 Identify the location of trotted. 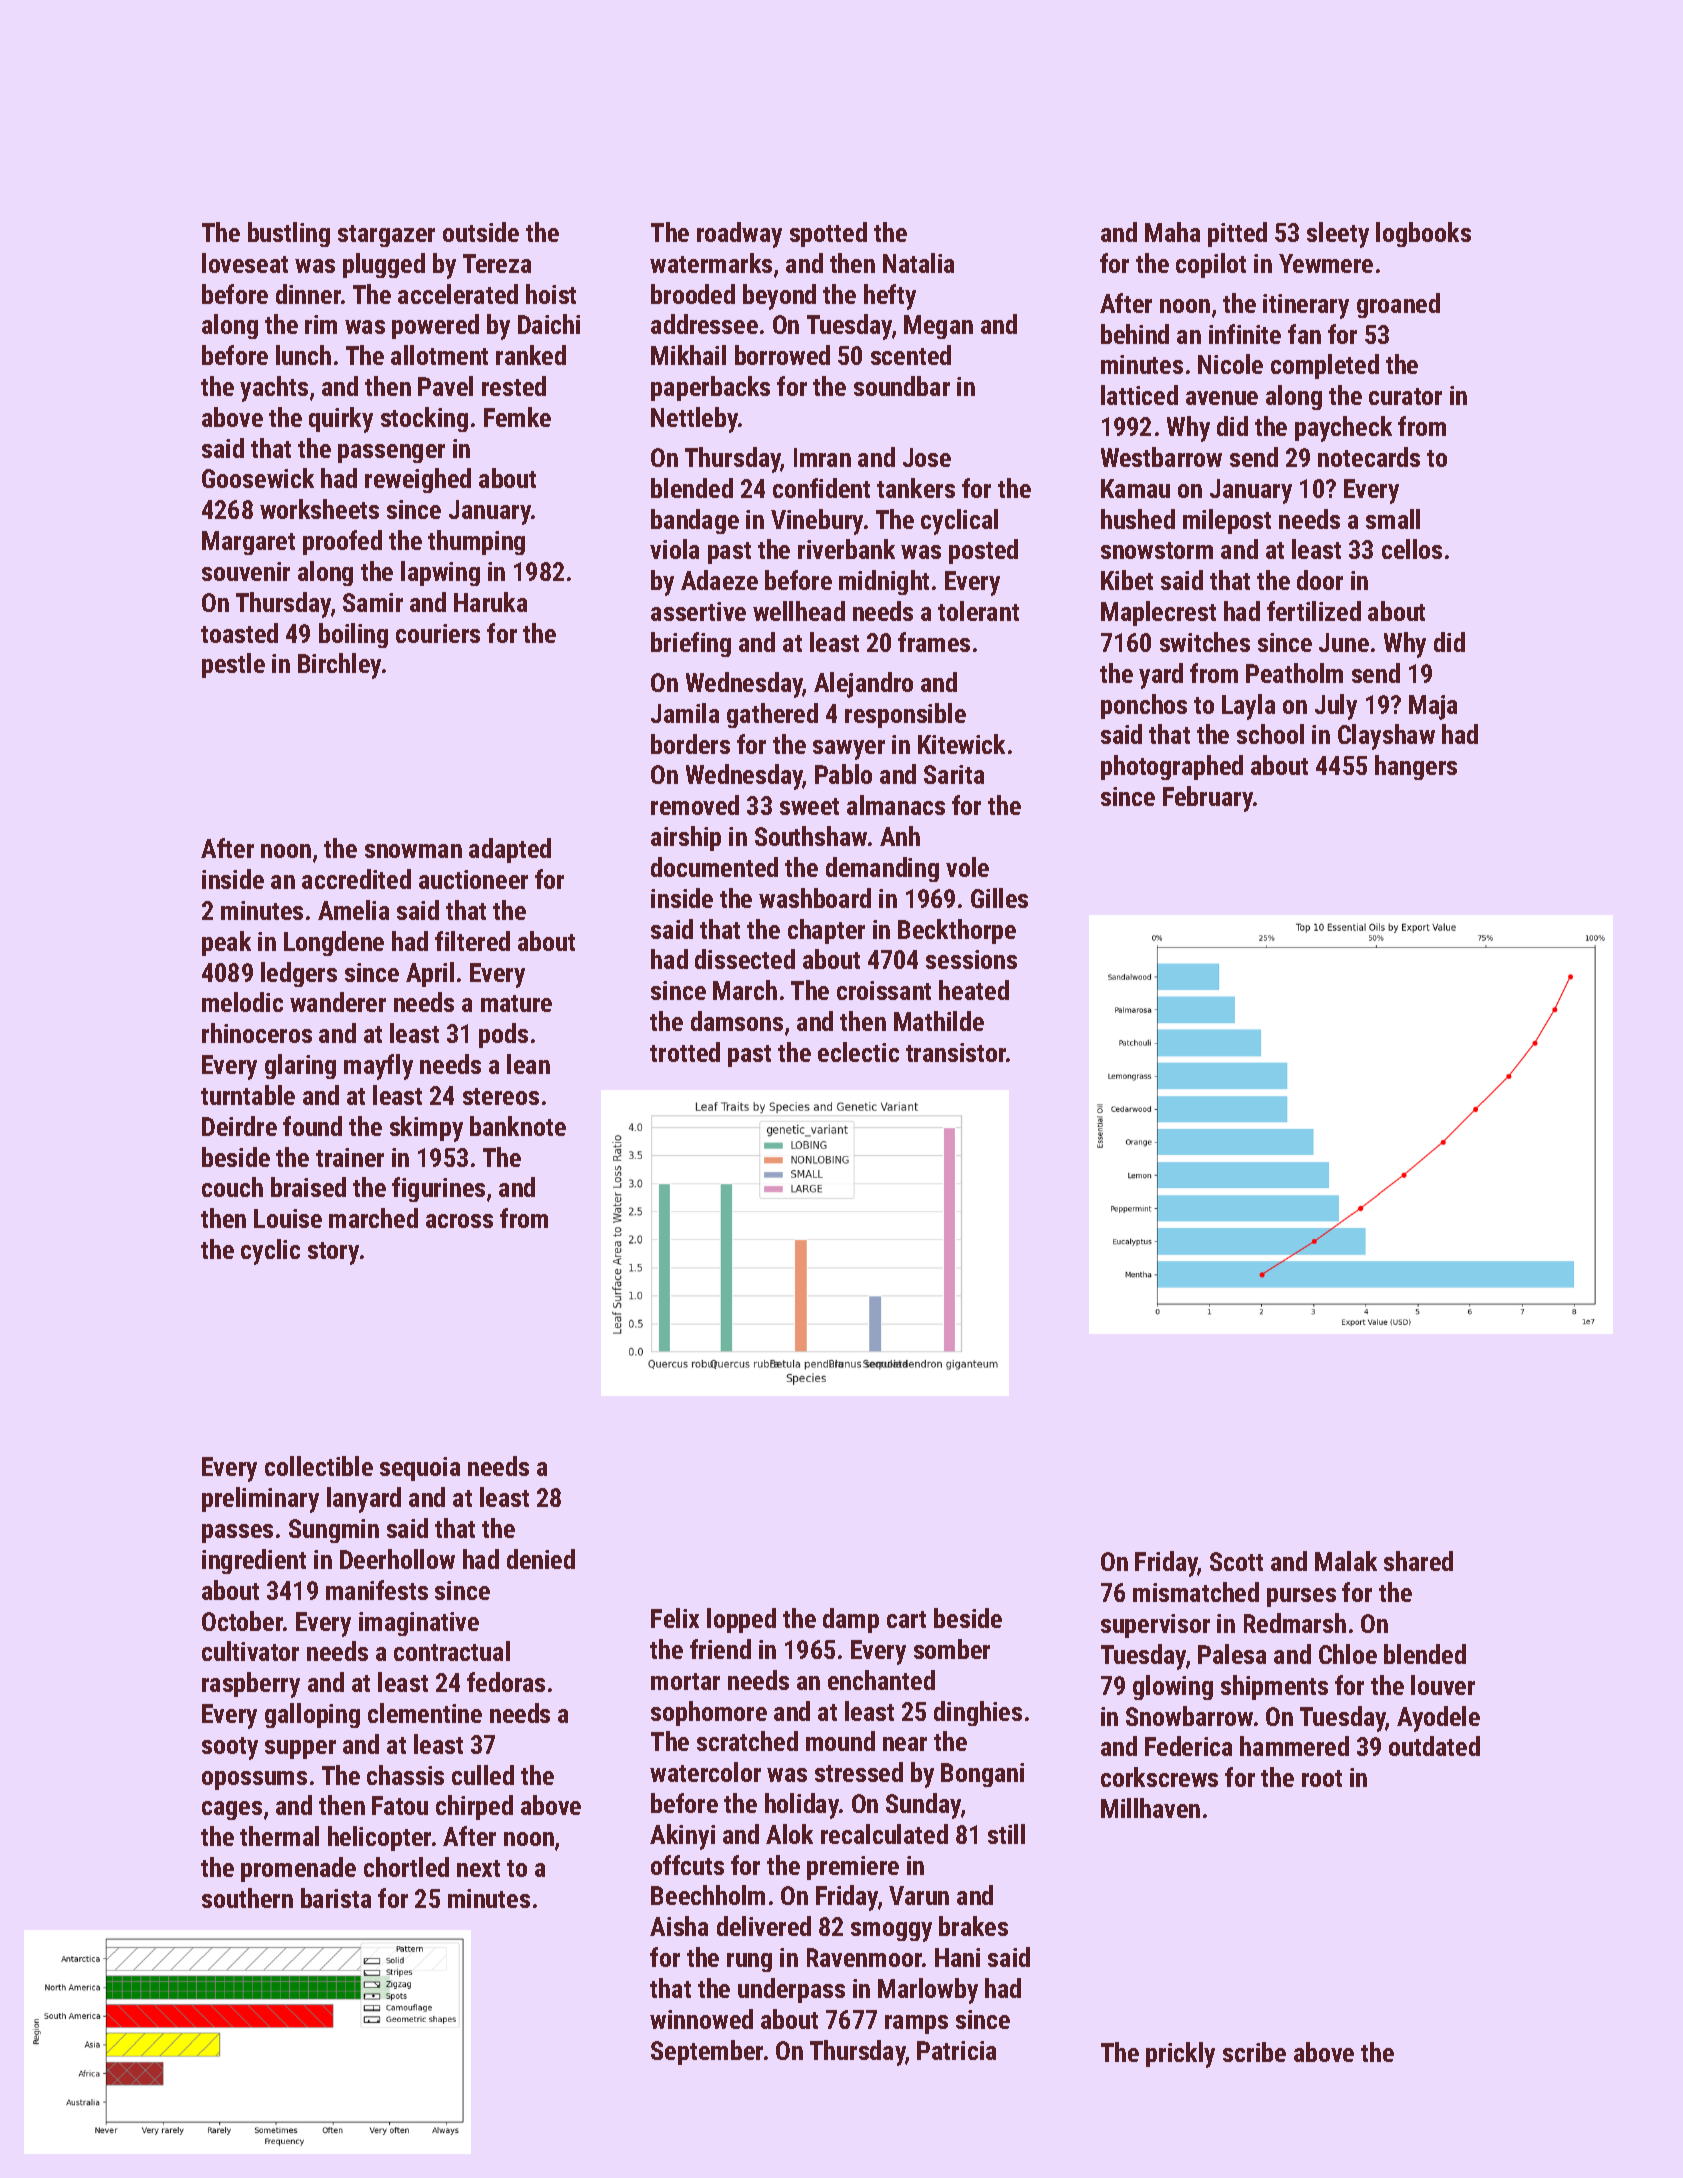
(685, 1052).
